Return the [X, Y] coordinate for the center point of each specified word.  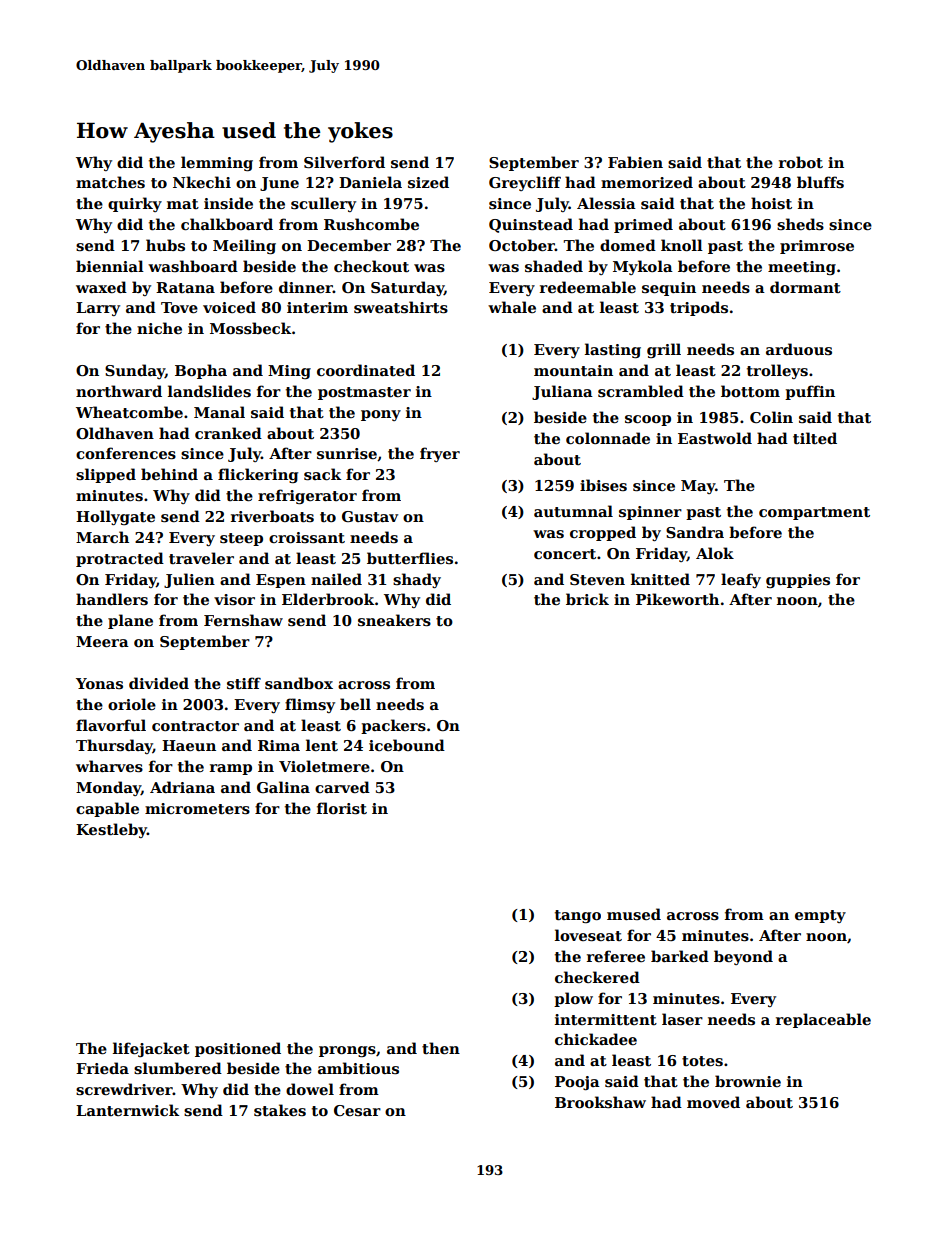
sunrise [347, 453]
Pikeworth [677, 599]
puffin [810, 392]
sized [428, 182]
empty [820, 916]
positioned [238, 1049]
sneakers [394, 620]
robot [801, 162]
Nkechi [202, 182]
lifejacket [151, 1049]
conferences [126, 453]
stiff [244, 683]
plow [573, 999]
